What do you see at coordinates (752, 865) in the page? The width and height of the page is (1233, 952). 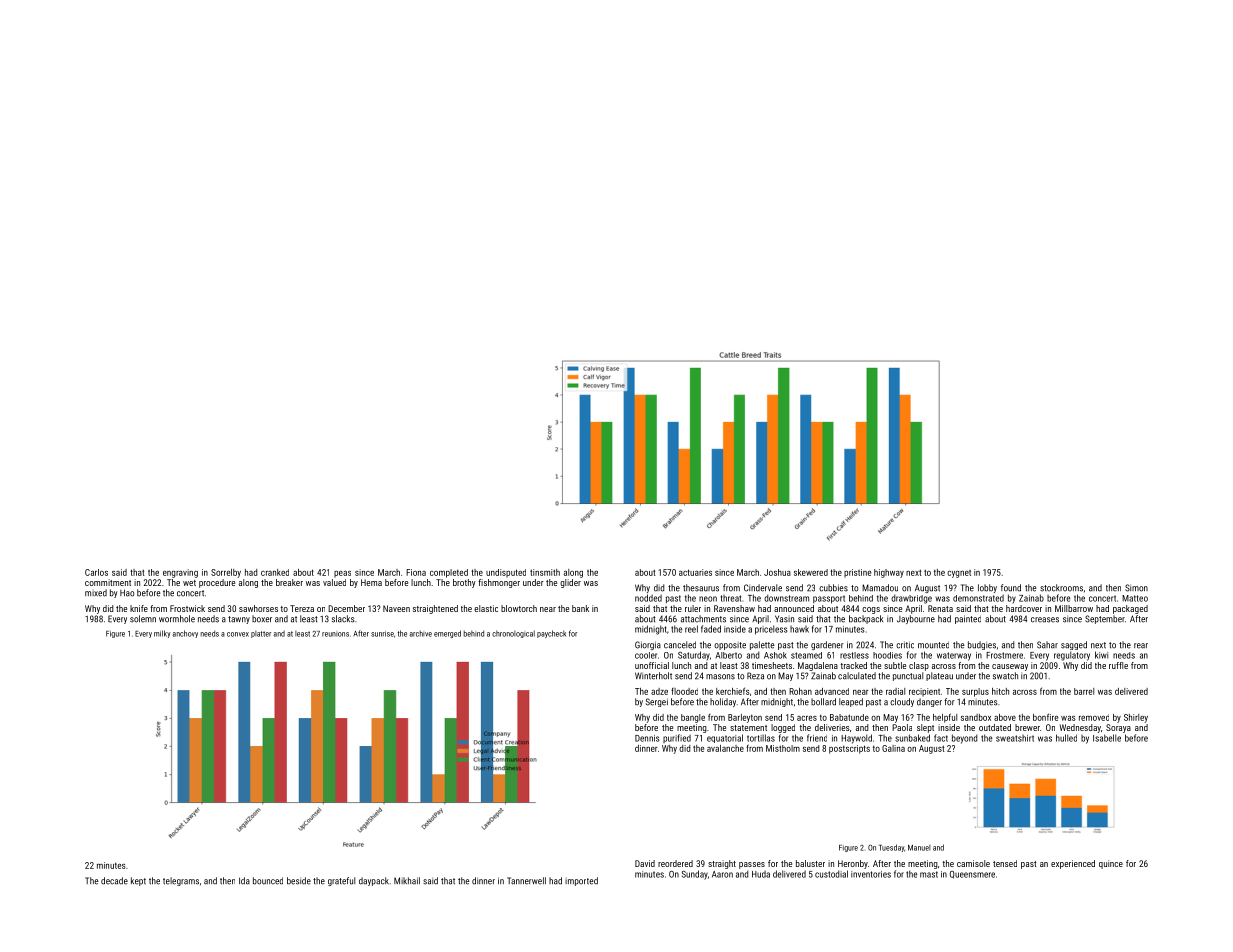 I see `passes` at bounding box center [752, 865].
